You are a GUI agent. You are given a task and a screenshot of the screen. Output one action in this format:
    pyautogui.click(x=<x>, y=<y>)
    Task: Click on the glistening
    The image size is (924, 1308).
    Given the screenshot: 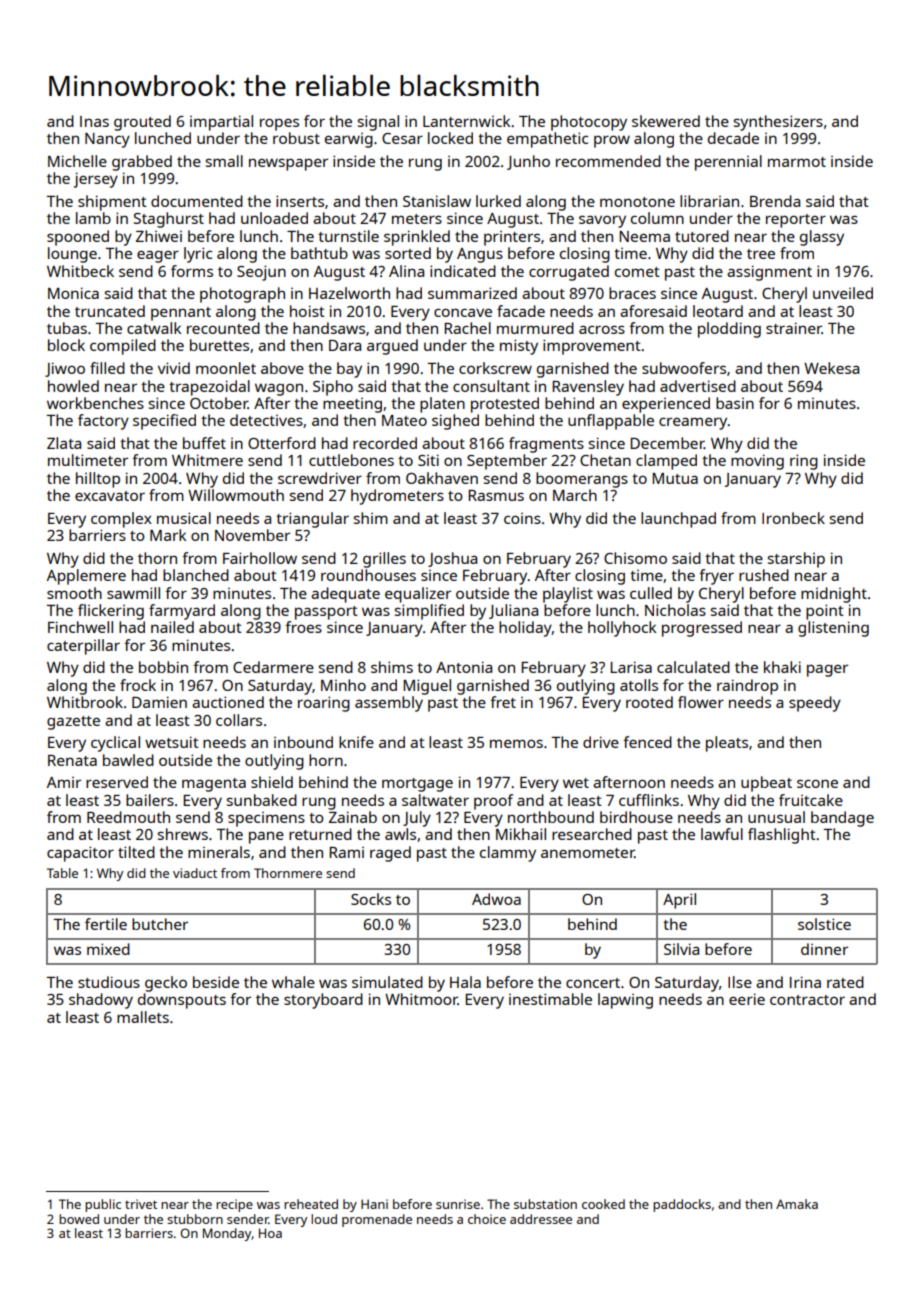 What is the action you would take?
    pyautogui.click(x=833, y=629)
